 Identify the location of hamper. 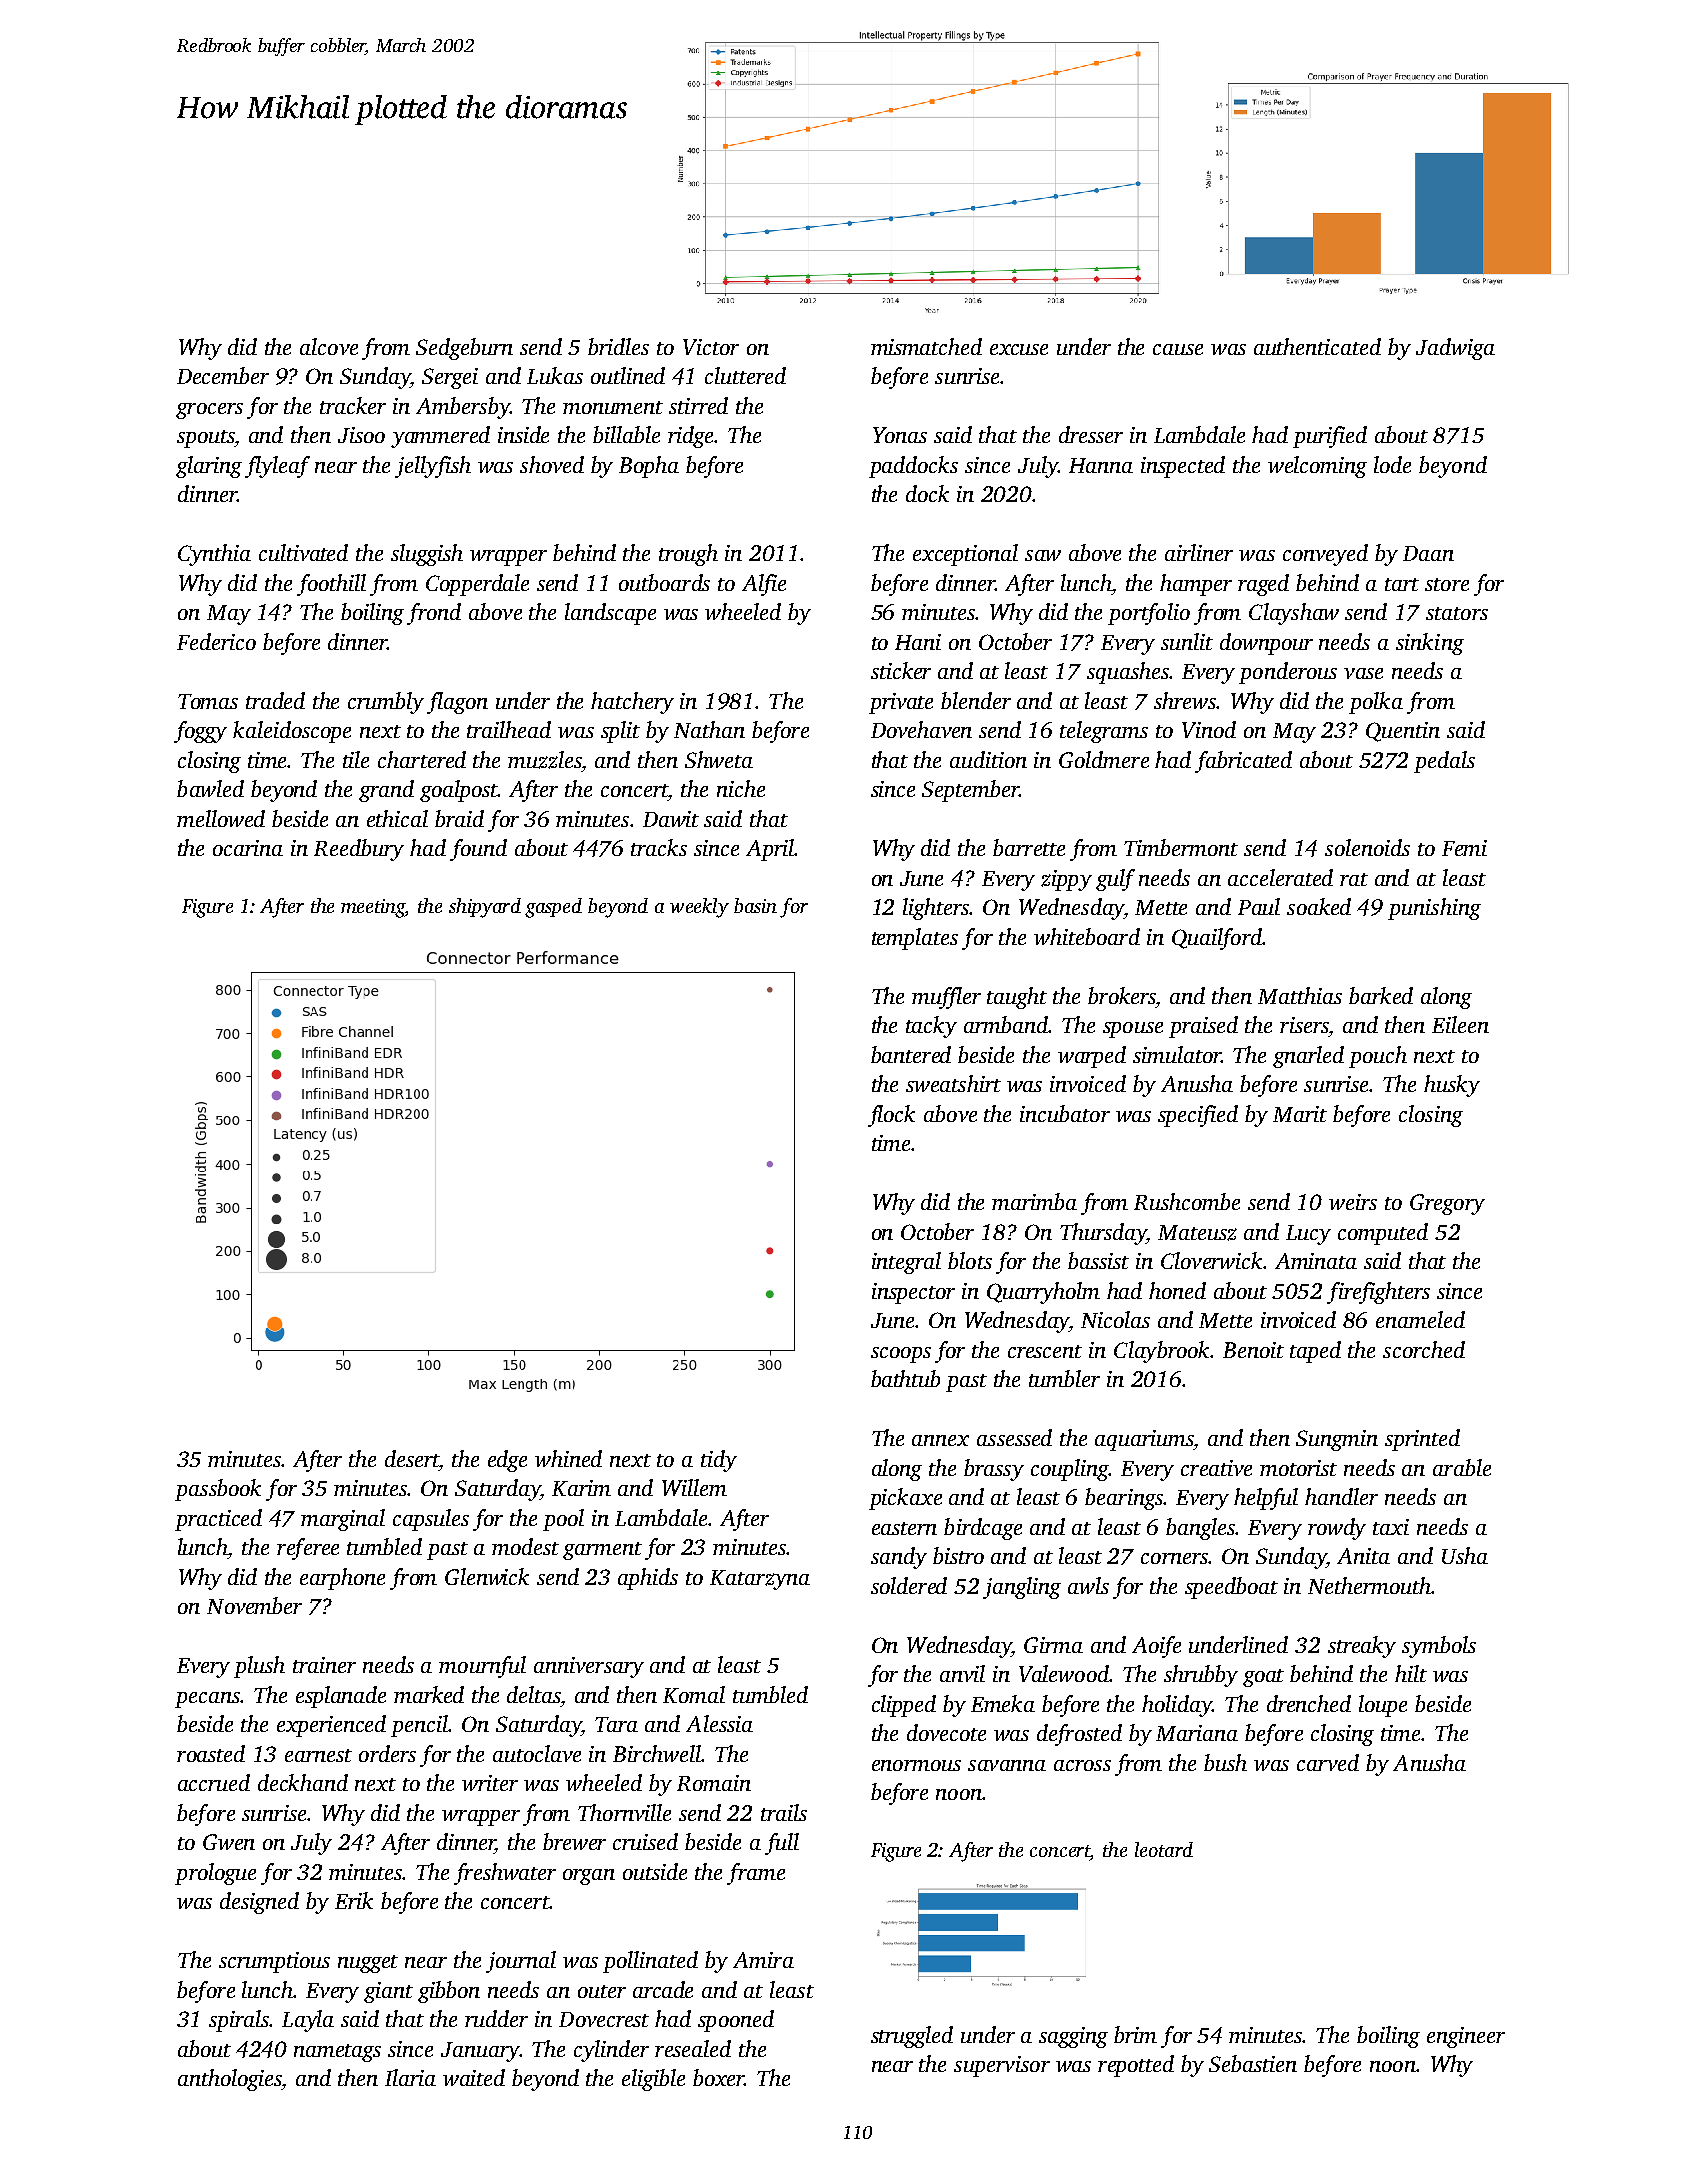
(1196, 585).
